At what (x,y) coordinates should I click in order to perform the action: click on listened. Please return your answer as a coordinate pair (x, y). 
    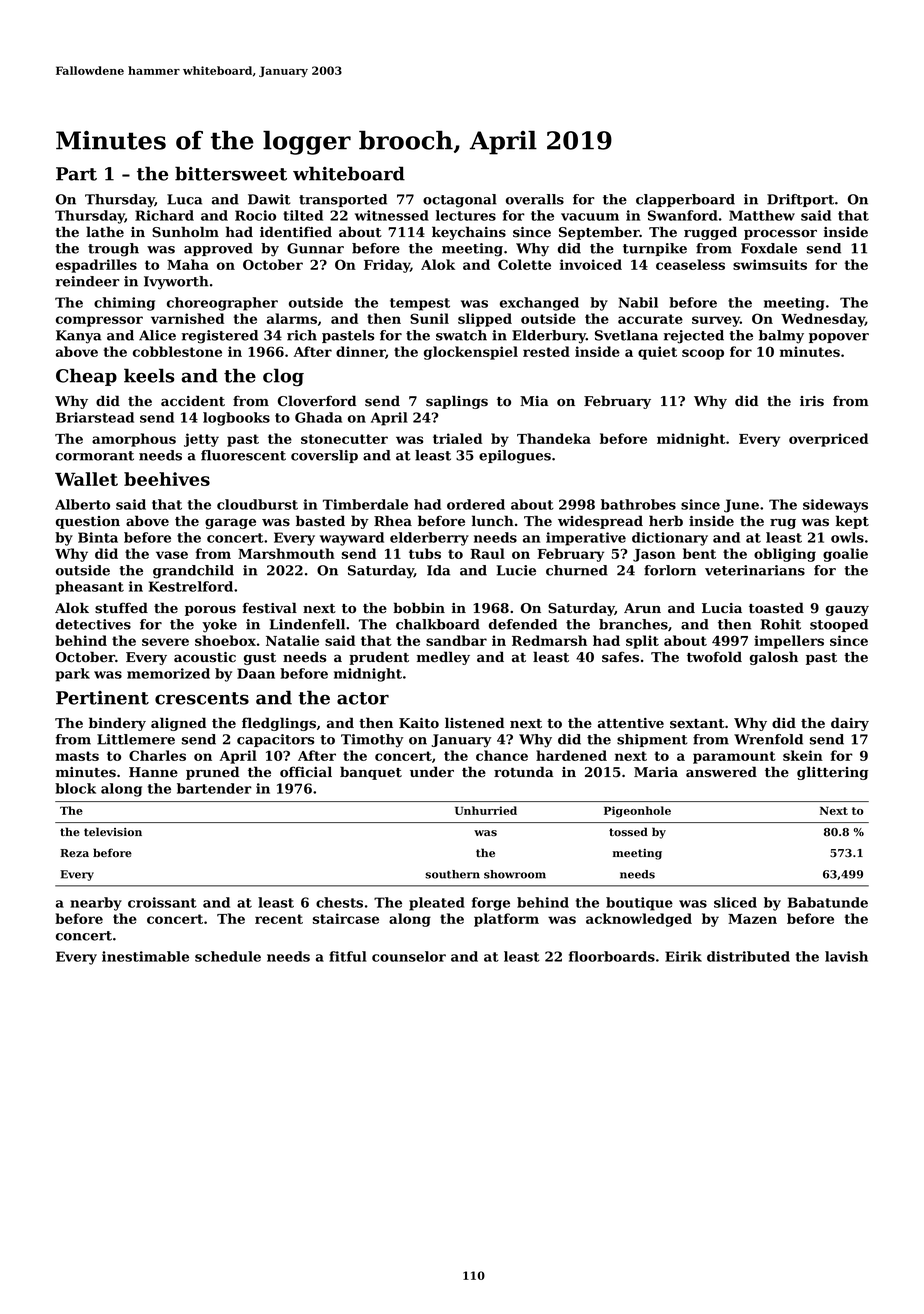
    Looking at the image, I should click on (474, 723).
